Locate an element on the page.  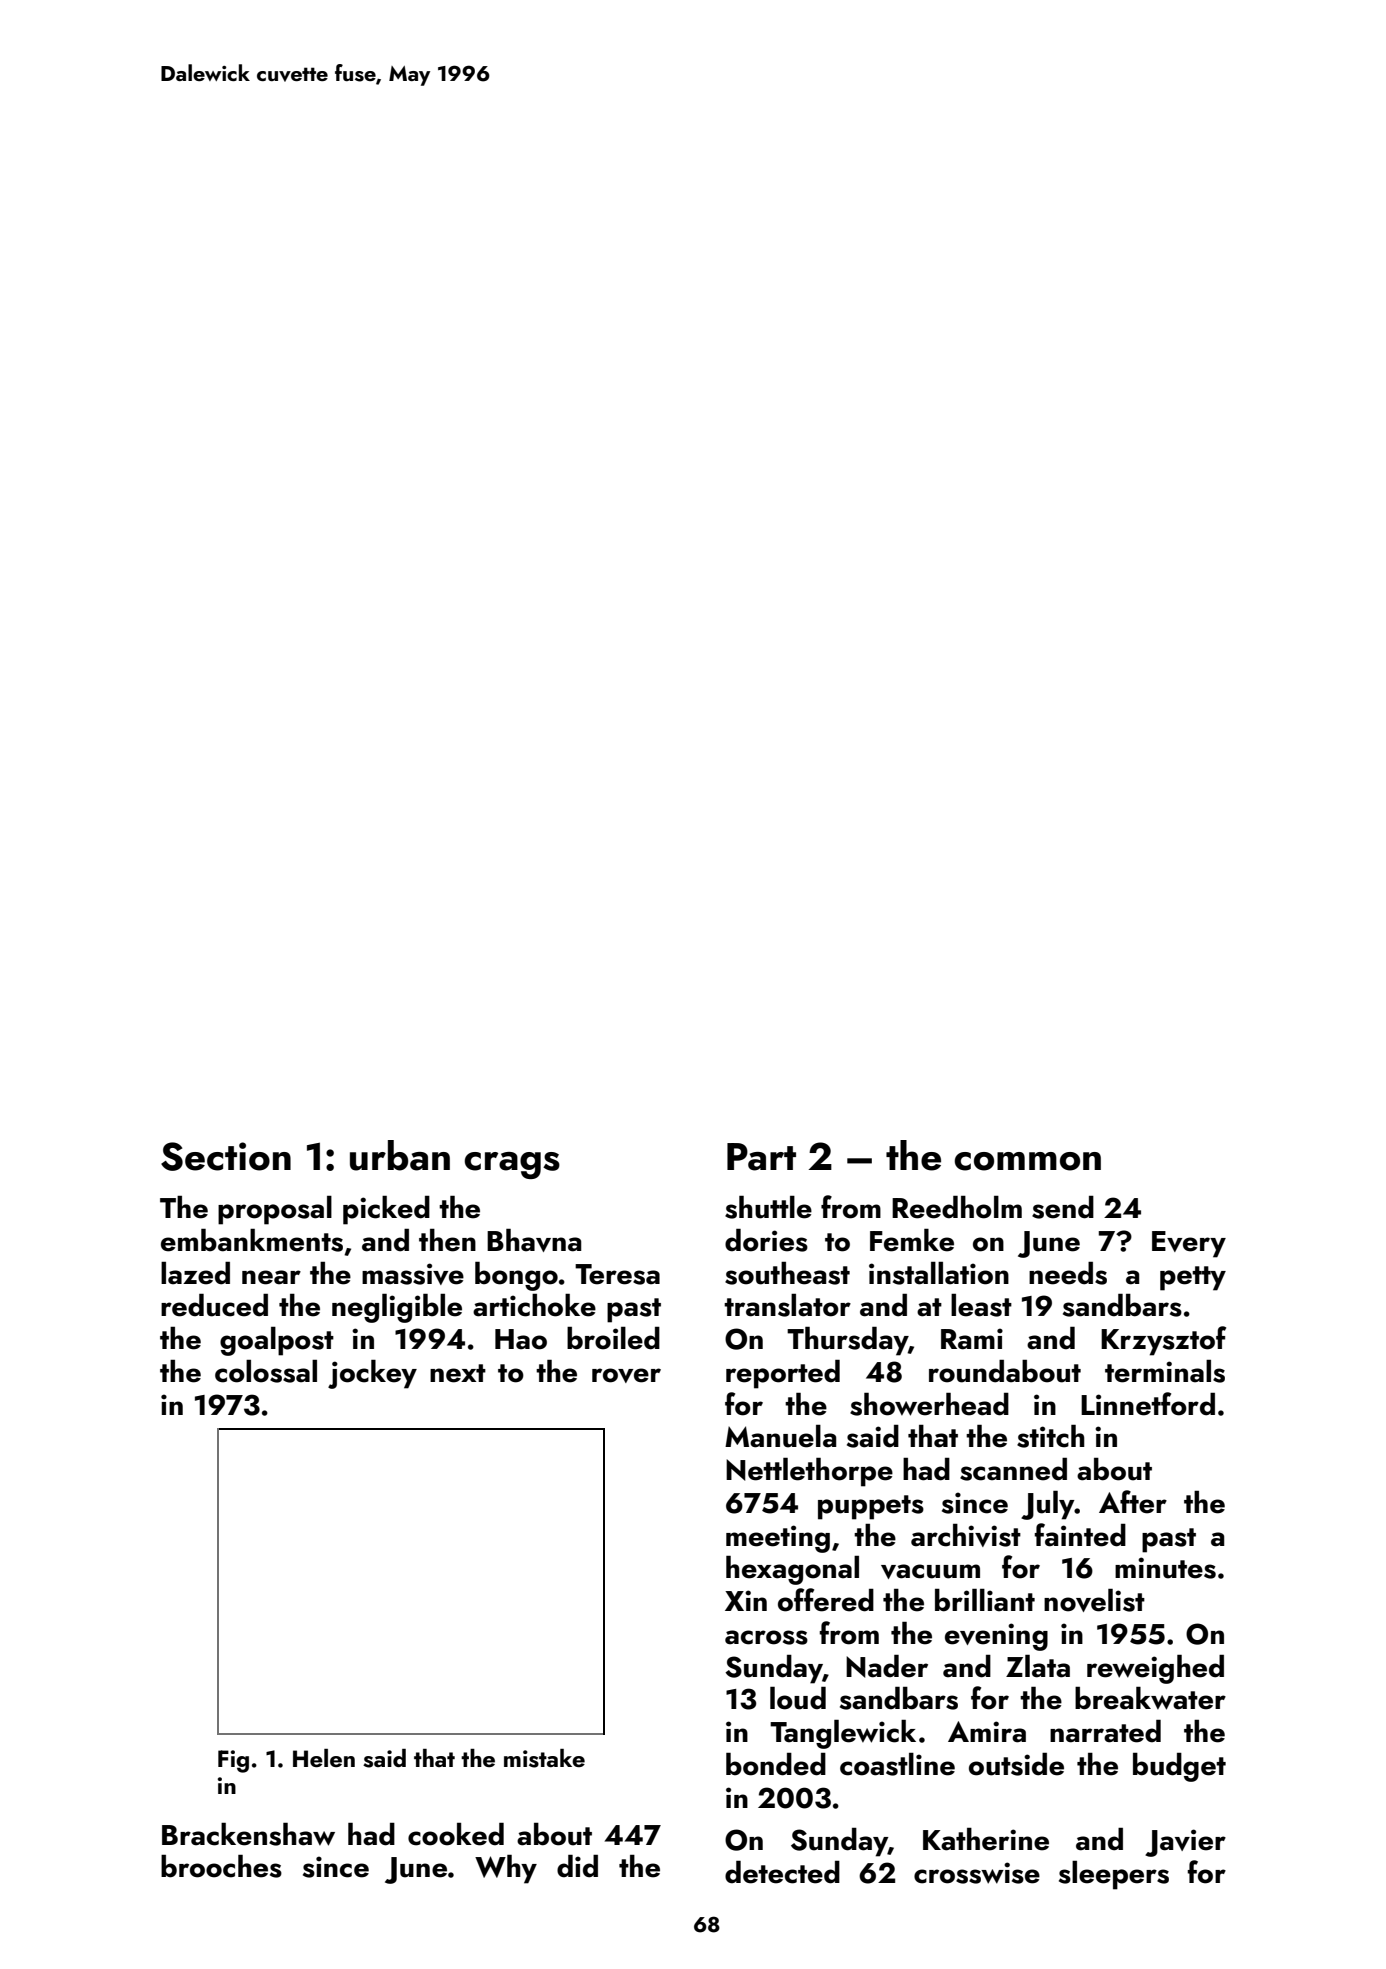
proposal is located at coordinates (275, 1210).
